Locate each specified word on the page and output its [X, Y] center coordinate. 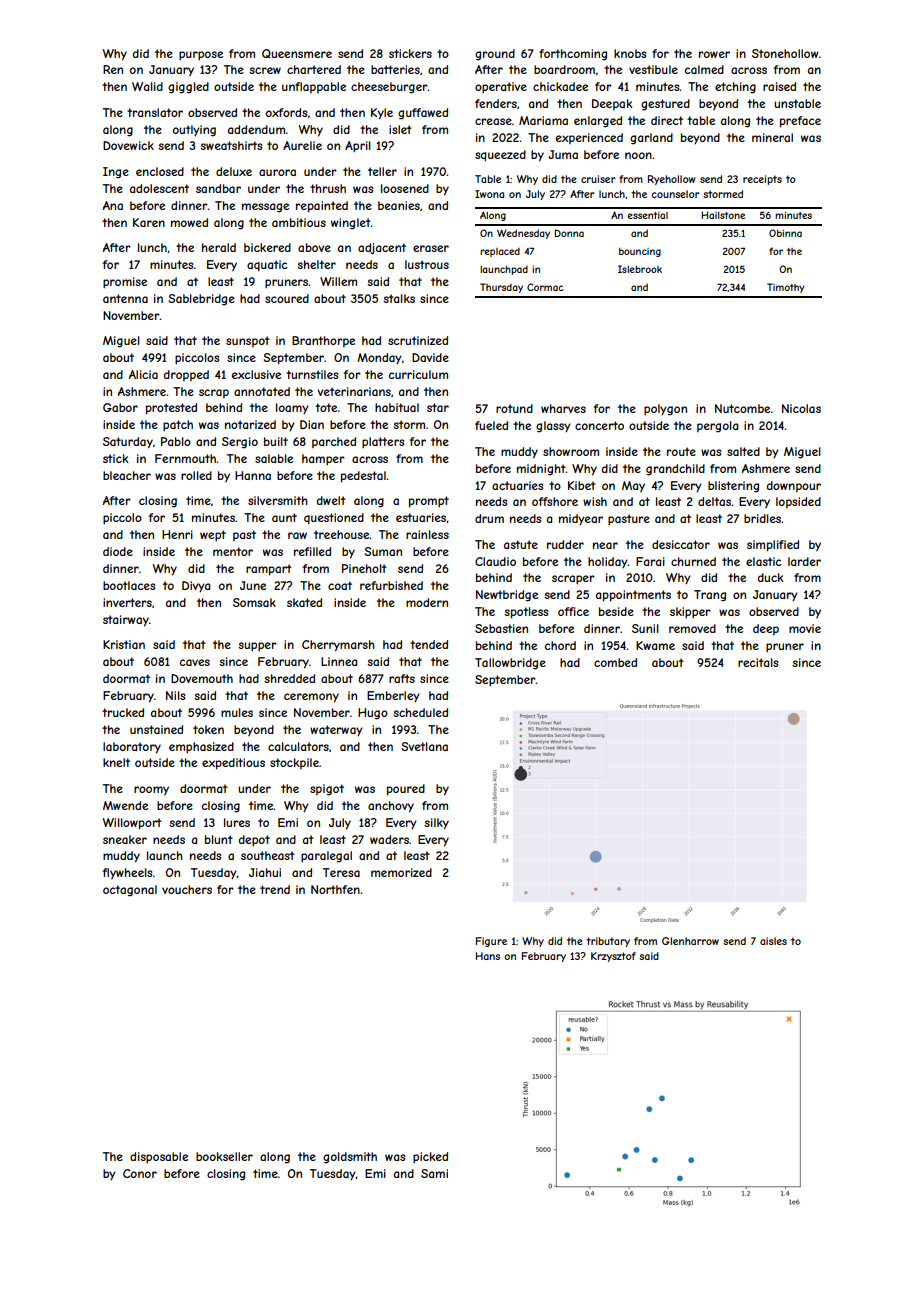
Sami [434, 1173]
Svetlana [424, 746]
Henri [177, 534]
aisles [773, 941]
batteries [395, 69]
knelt [116, 762]
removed [692, 628]
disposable [159, 1158]
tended [429, 644]
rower [714, 54]
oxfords [286, 112]
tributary [608, 942]
